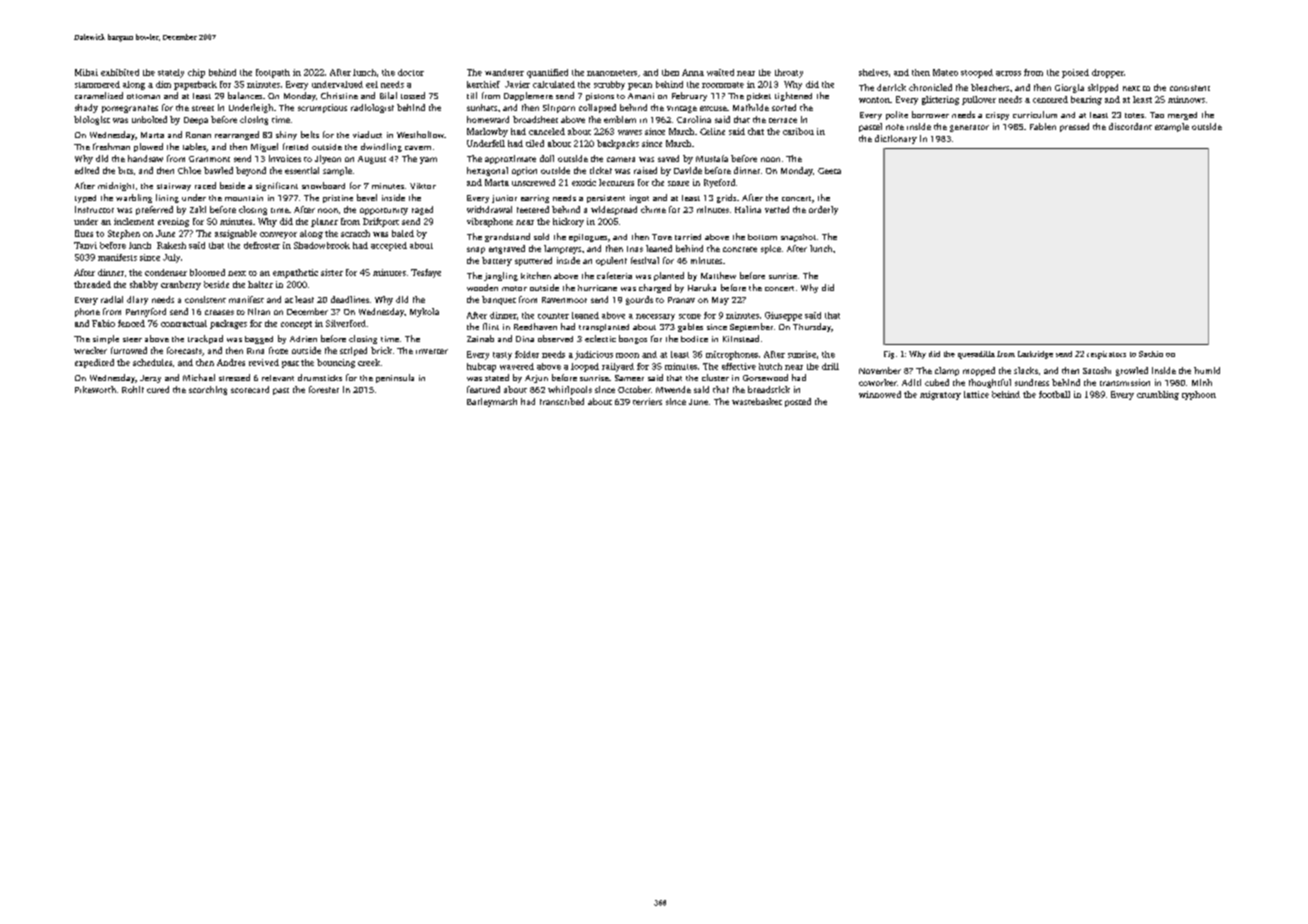  What do you see at coordinates (536, 275) in the screenshot?
I see `kitchen` at bounding box center [536, 275].
